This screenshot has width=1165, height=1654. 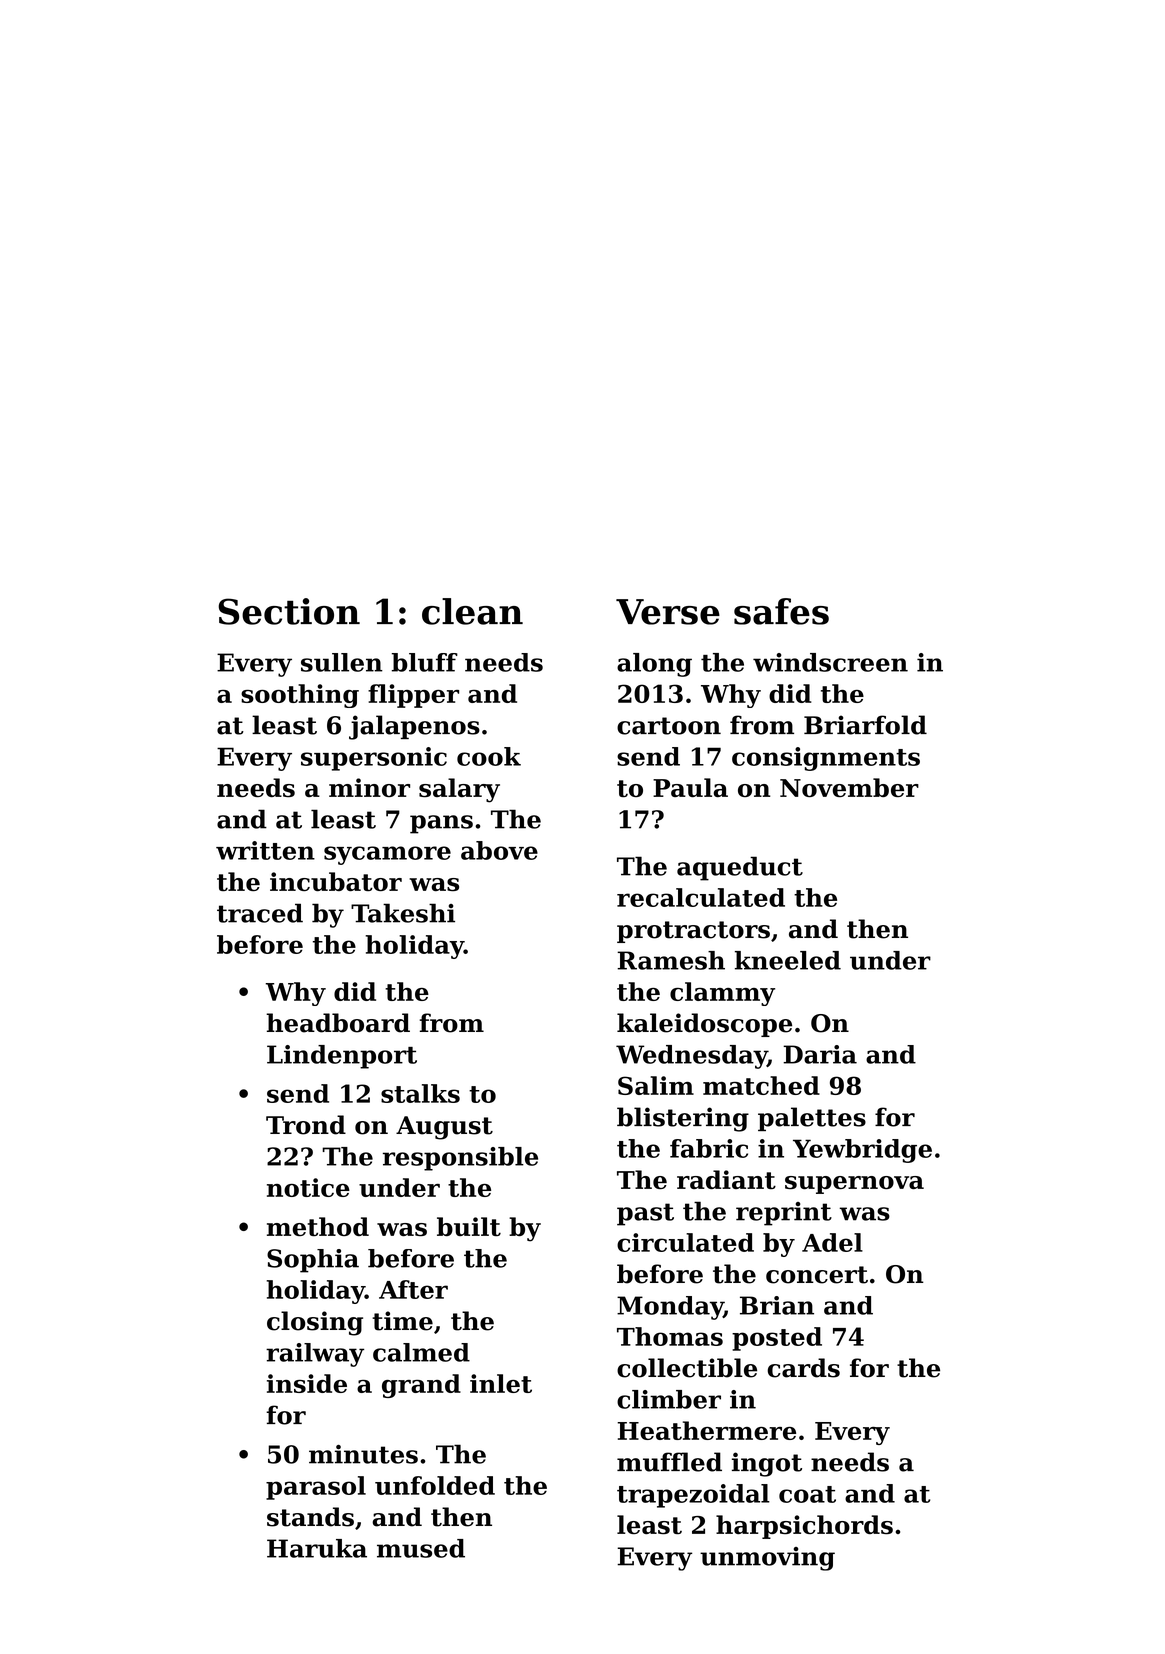 What do you see at coordinates (767, 1464) in the screenshot?
I see `ingot` at bounding box center [767, 1464].
